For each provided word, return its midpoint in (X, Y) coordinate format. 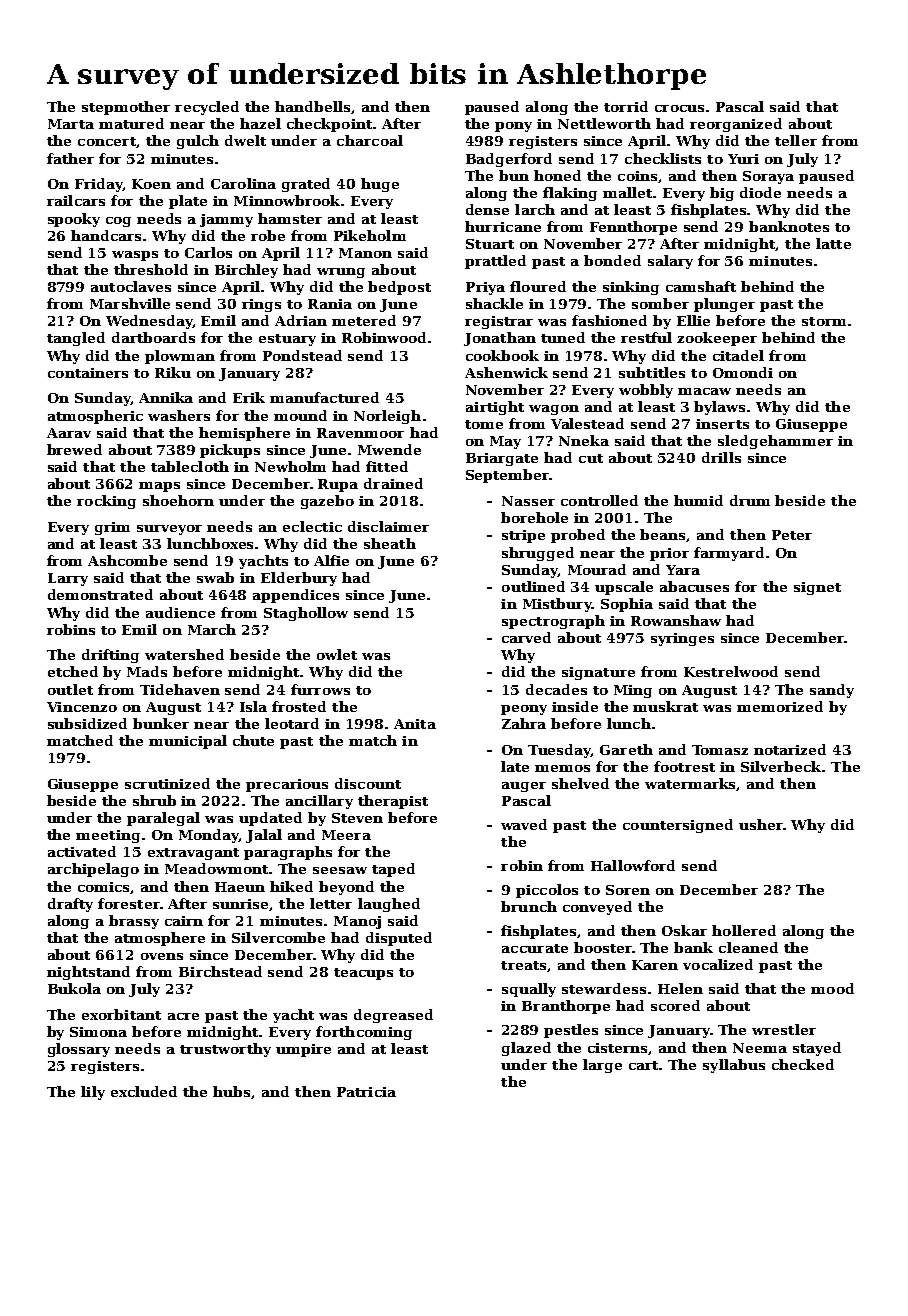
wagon (554, 410)
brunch (529, 906)
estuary (287, 340)
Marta (71, 124)
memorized (780, 706)
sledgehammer (775, 442)
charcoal (370, 140)
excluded (144, 1091)
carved (526, 637)
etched (73, 671)
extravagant (193, 854)
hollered (744, 930)
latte (833, 243)
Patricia (366, 1092)
